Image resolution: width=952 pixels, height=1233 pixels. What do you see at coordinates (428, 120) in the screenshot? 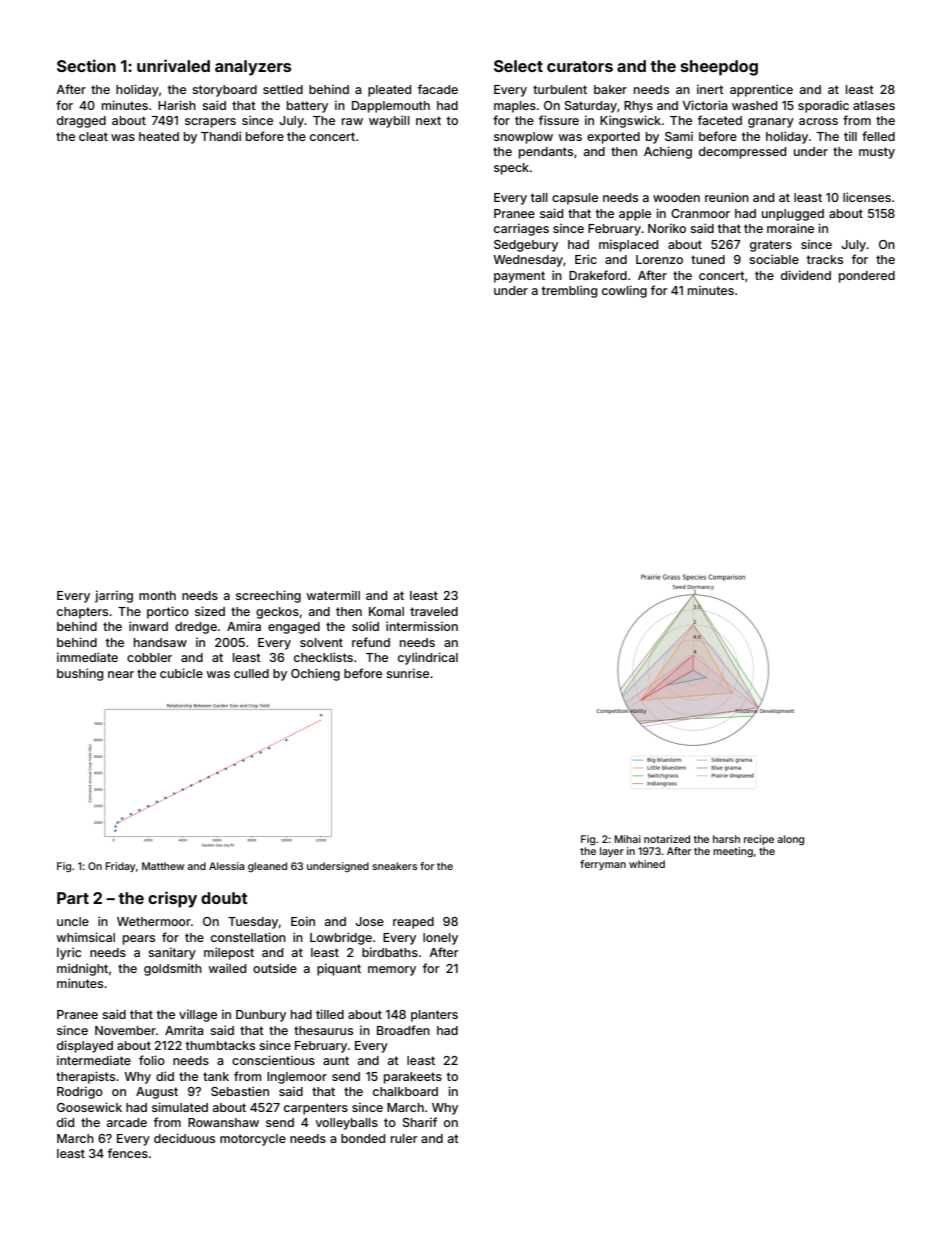
I see `next` at bounding box center [428, 120].
